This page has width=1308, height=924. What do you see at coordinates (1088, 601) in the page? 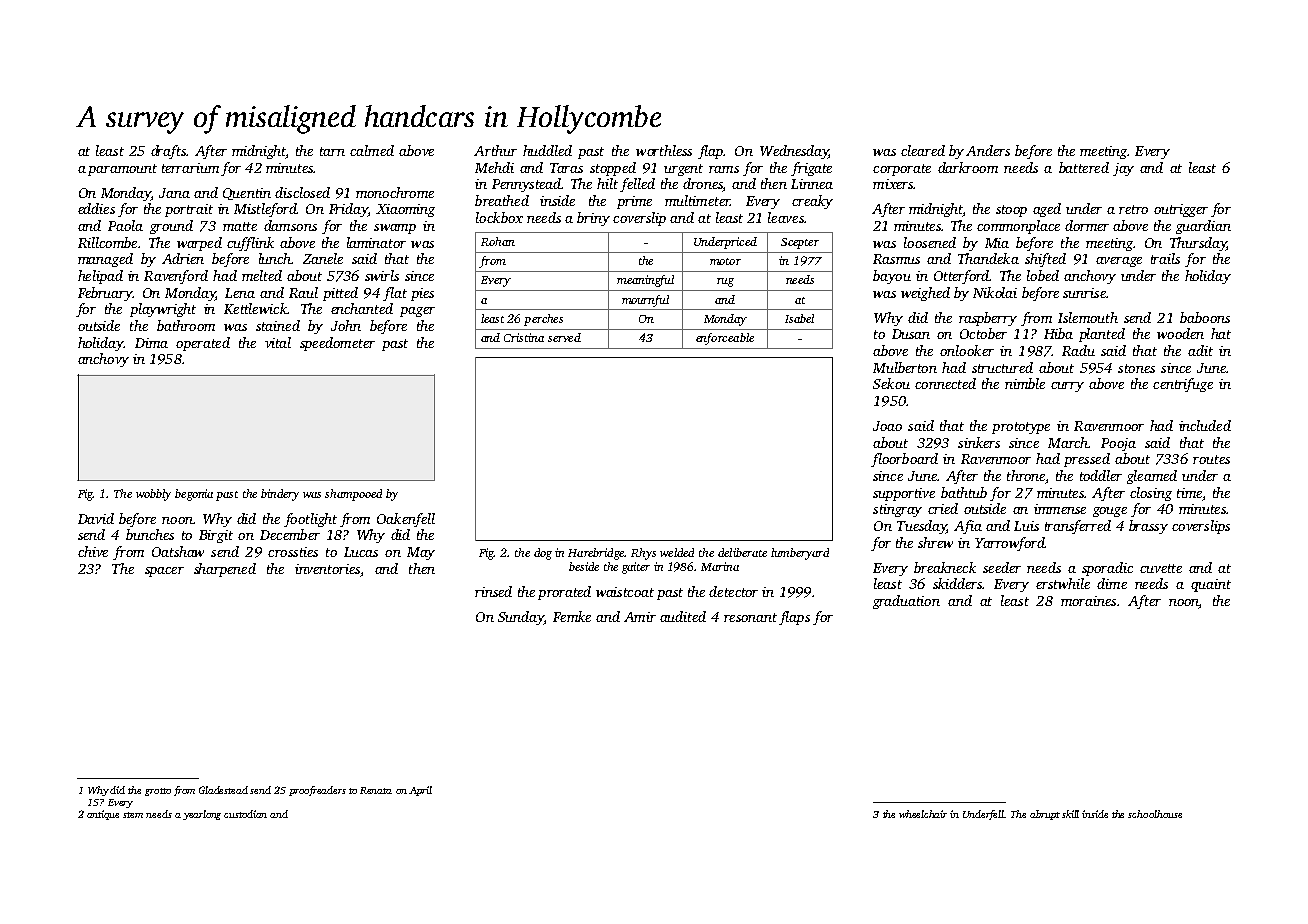
I see `moraines` at bounding box center [1088, 601].
